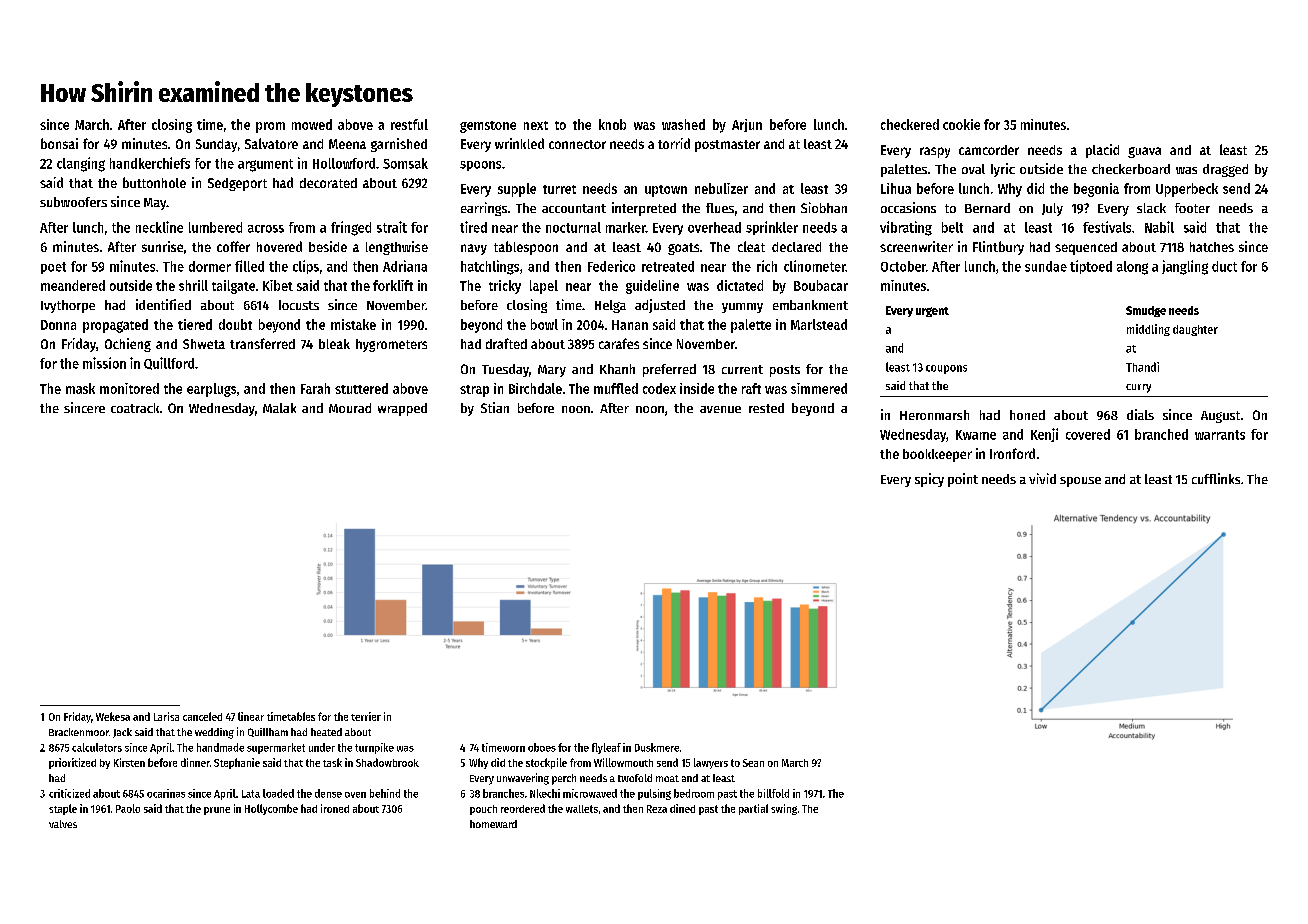  What do you see at coordinates (1080, 482) in the document?
I see `spouse` at bounding box center [1080, 482].
